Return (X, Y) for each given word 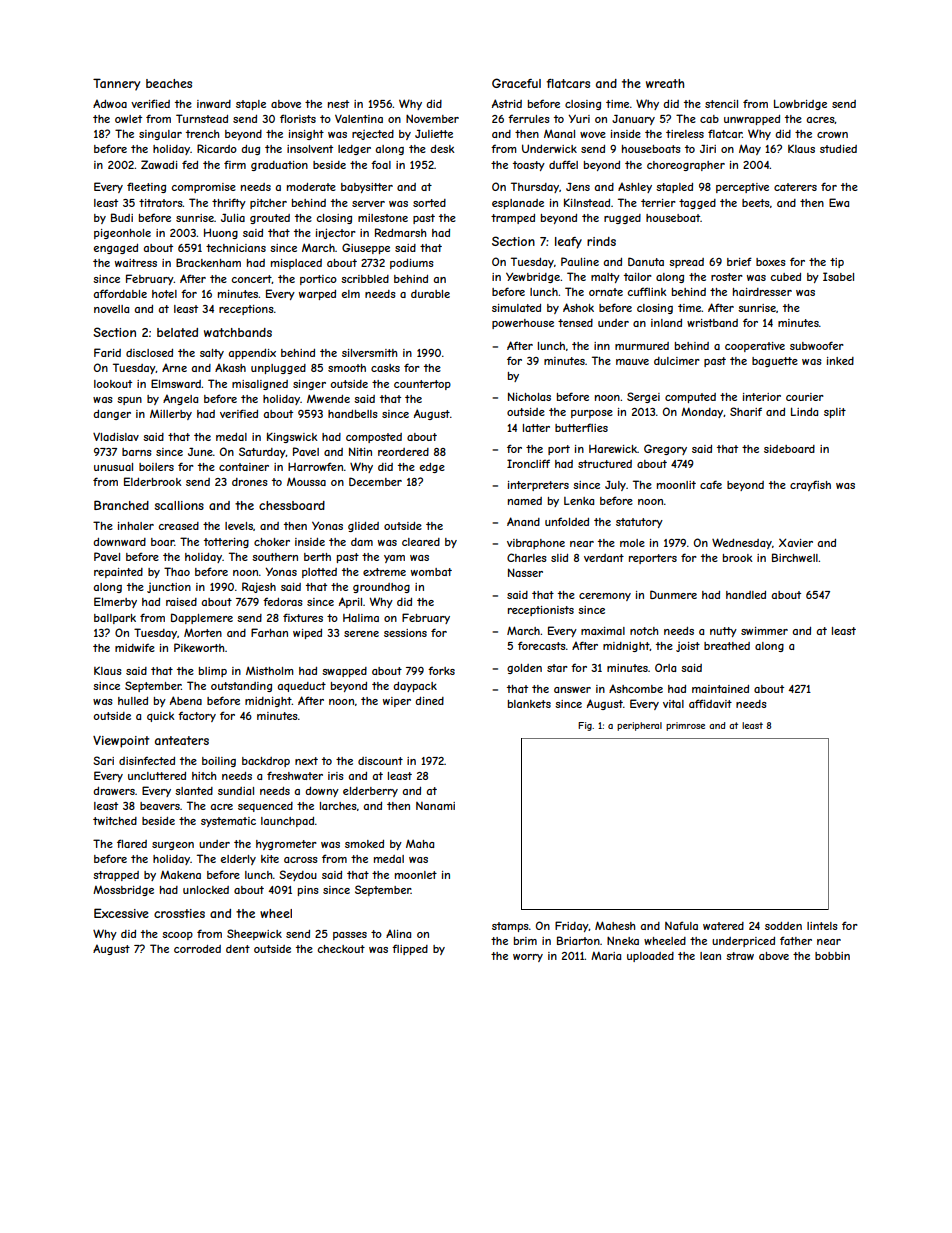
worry (528, 958)
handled (746, 595)
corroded (197, 949)
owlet (128, 119)
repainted (118, 573)
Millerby (171, 415)
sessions (405, 633)
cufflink (647, 291)
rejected (373, 135)
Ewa (839, 202)
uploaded (650, 957)
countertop (422, 385)
